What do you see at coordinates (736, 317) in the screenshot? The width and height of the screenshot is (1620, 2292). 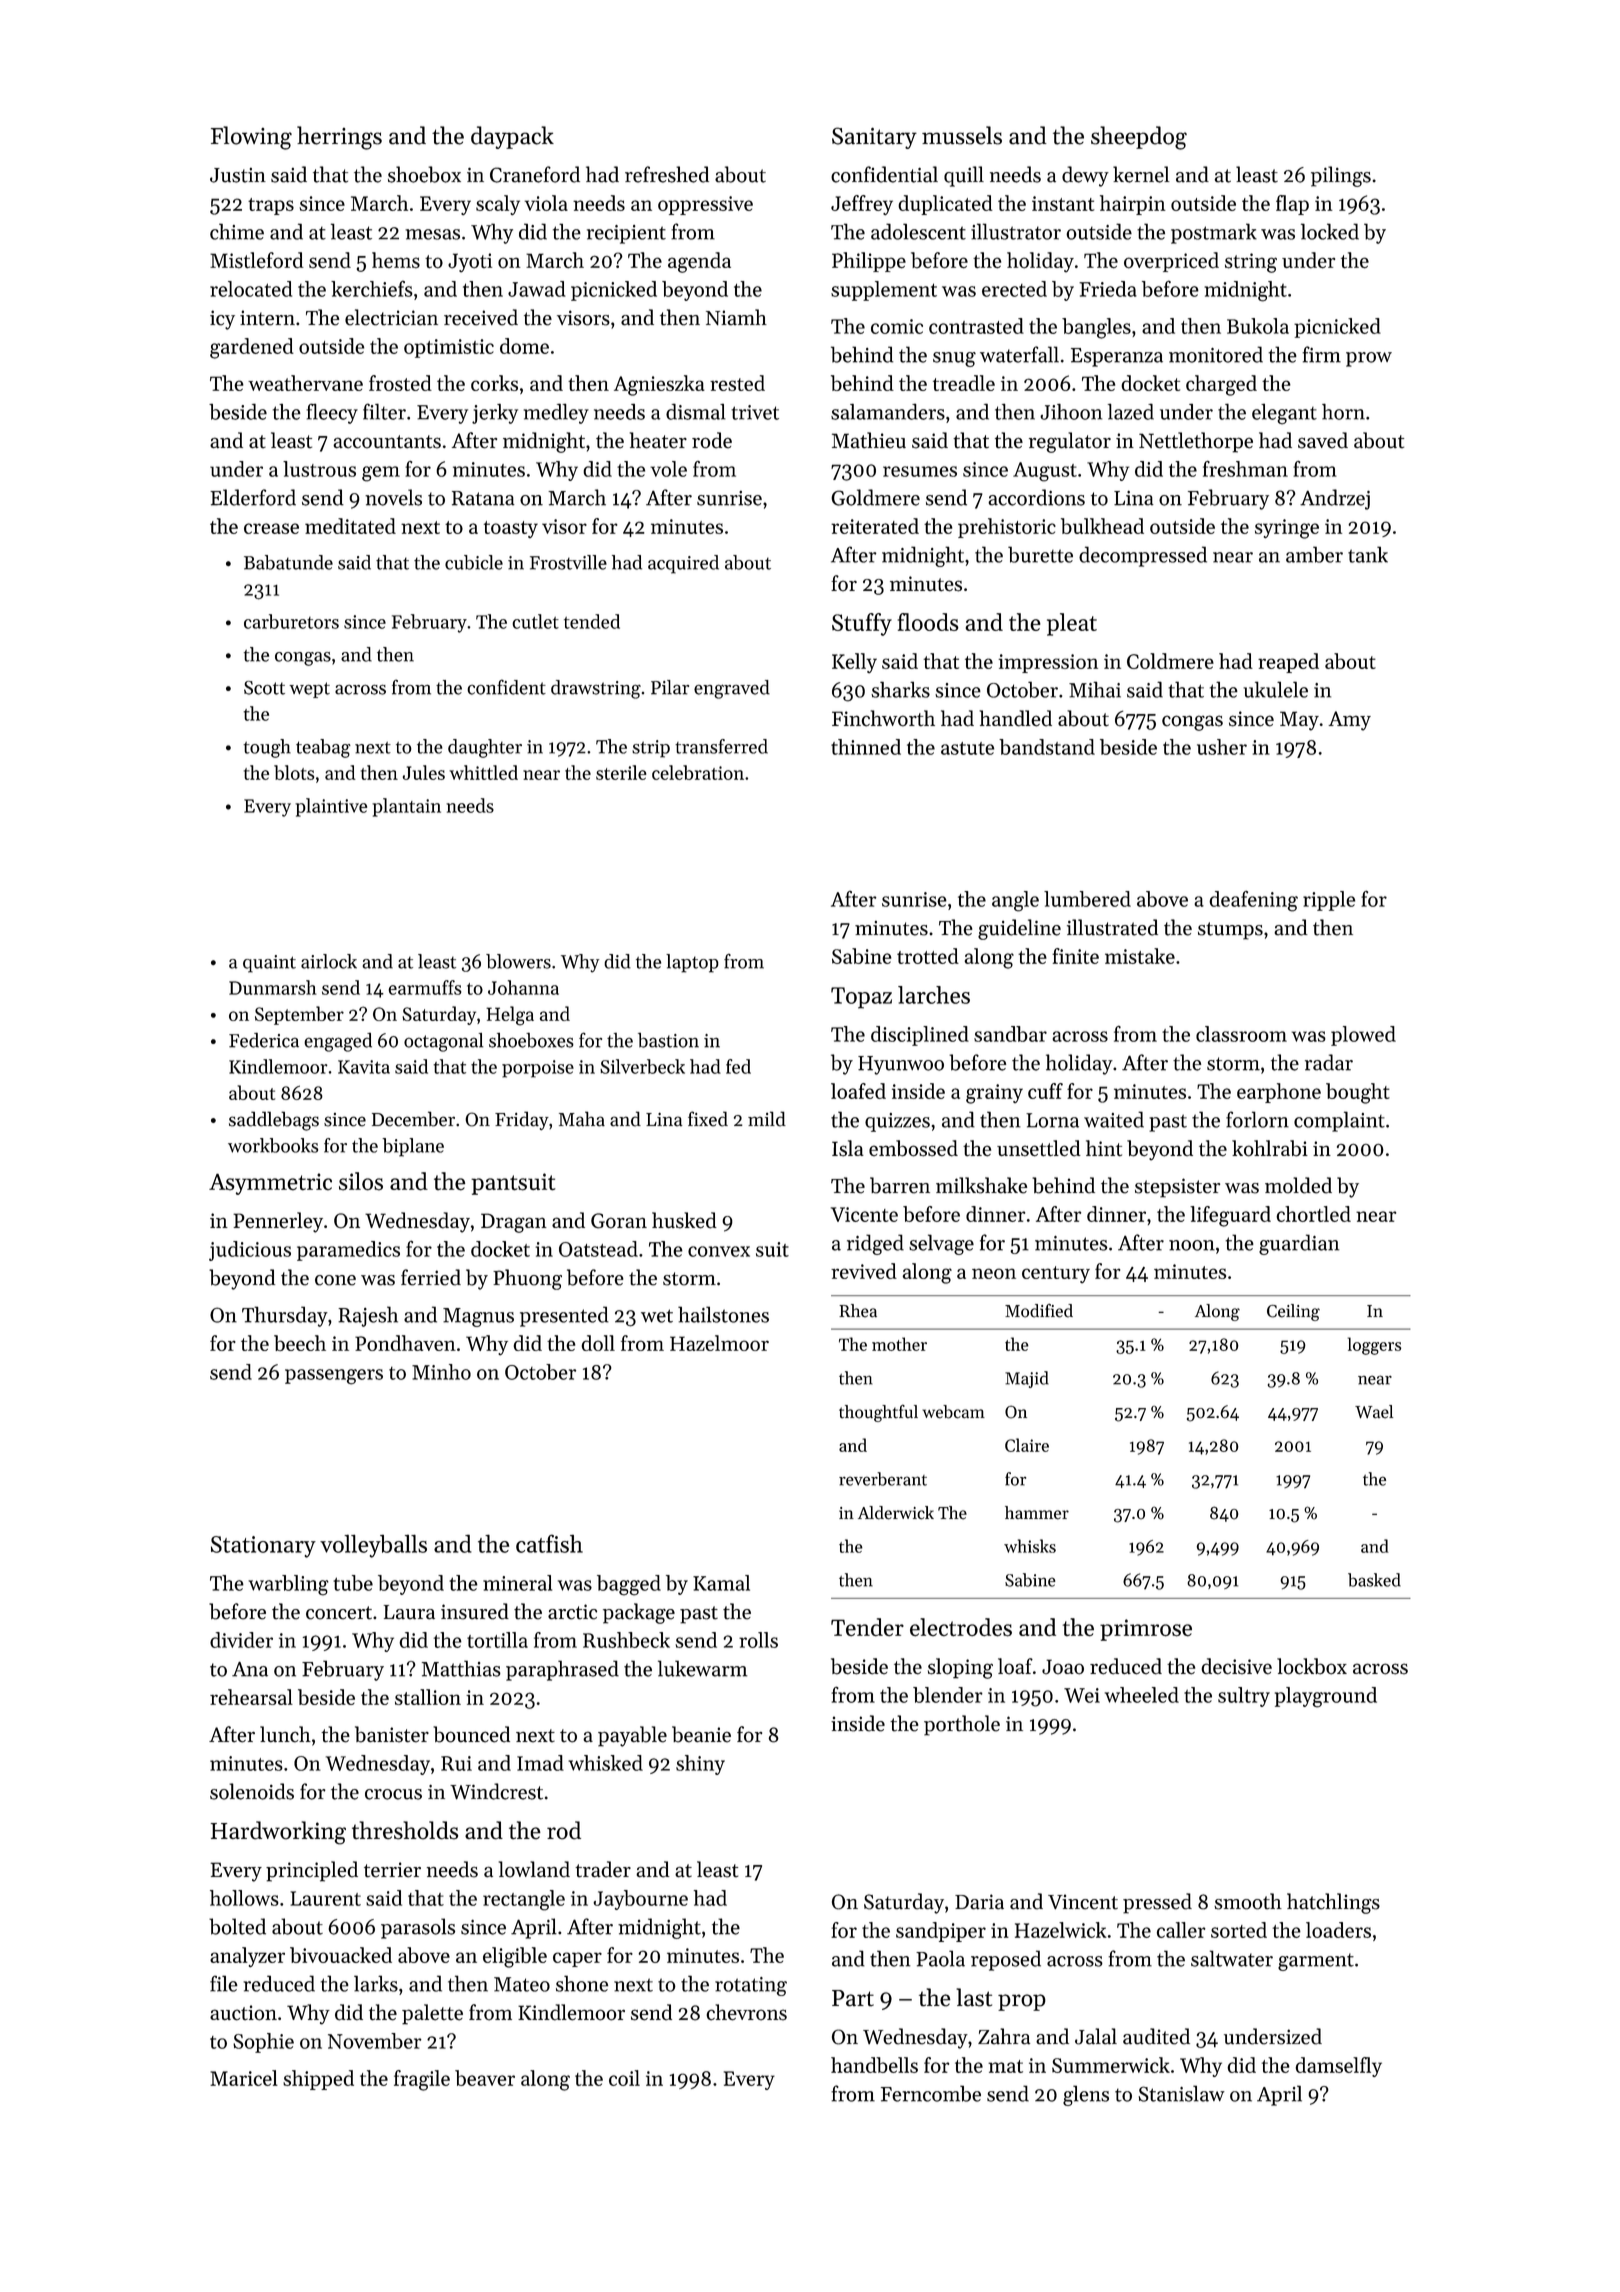 I see `Niamh` at bounding box center [736, 317].
